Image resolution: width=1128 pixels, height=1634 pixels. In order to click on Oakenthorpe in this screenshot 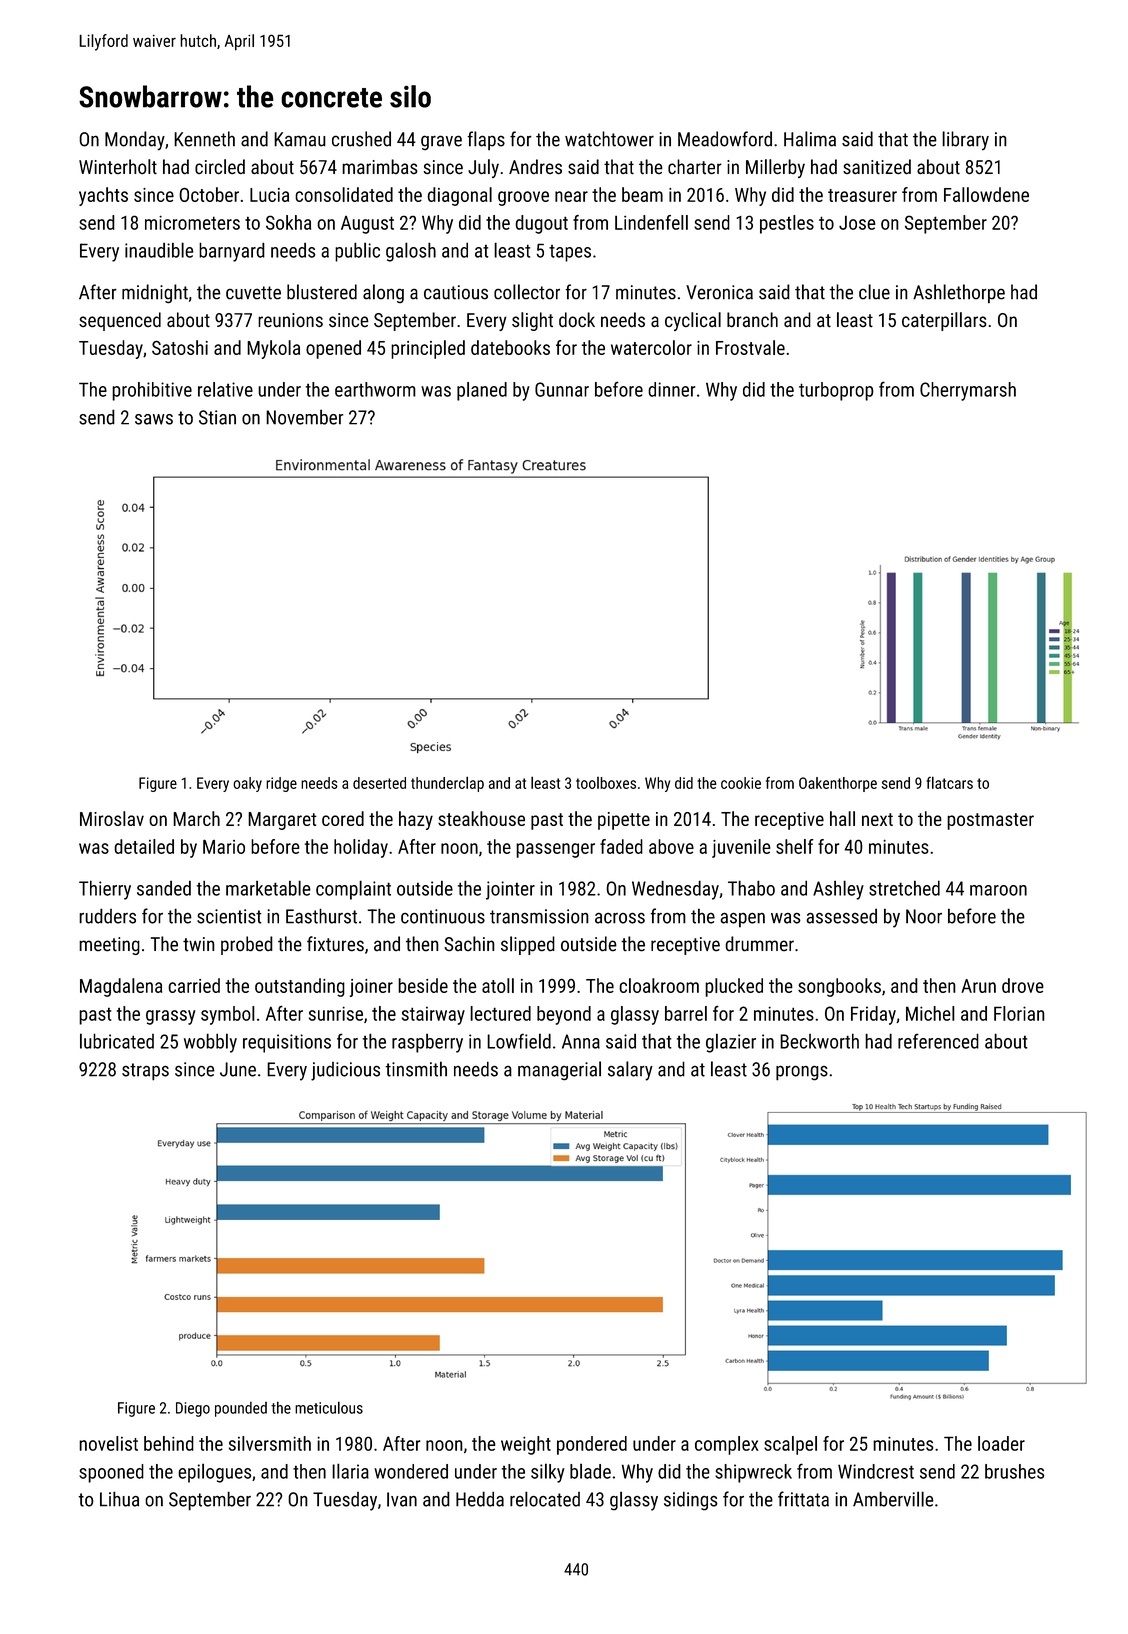, I will do `click(838, 784)`.
